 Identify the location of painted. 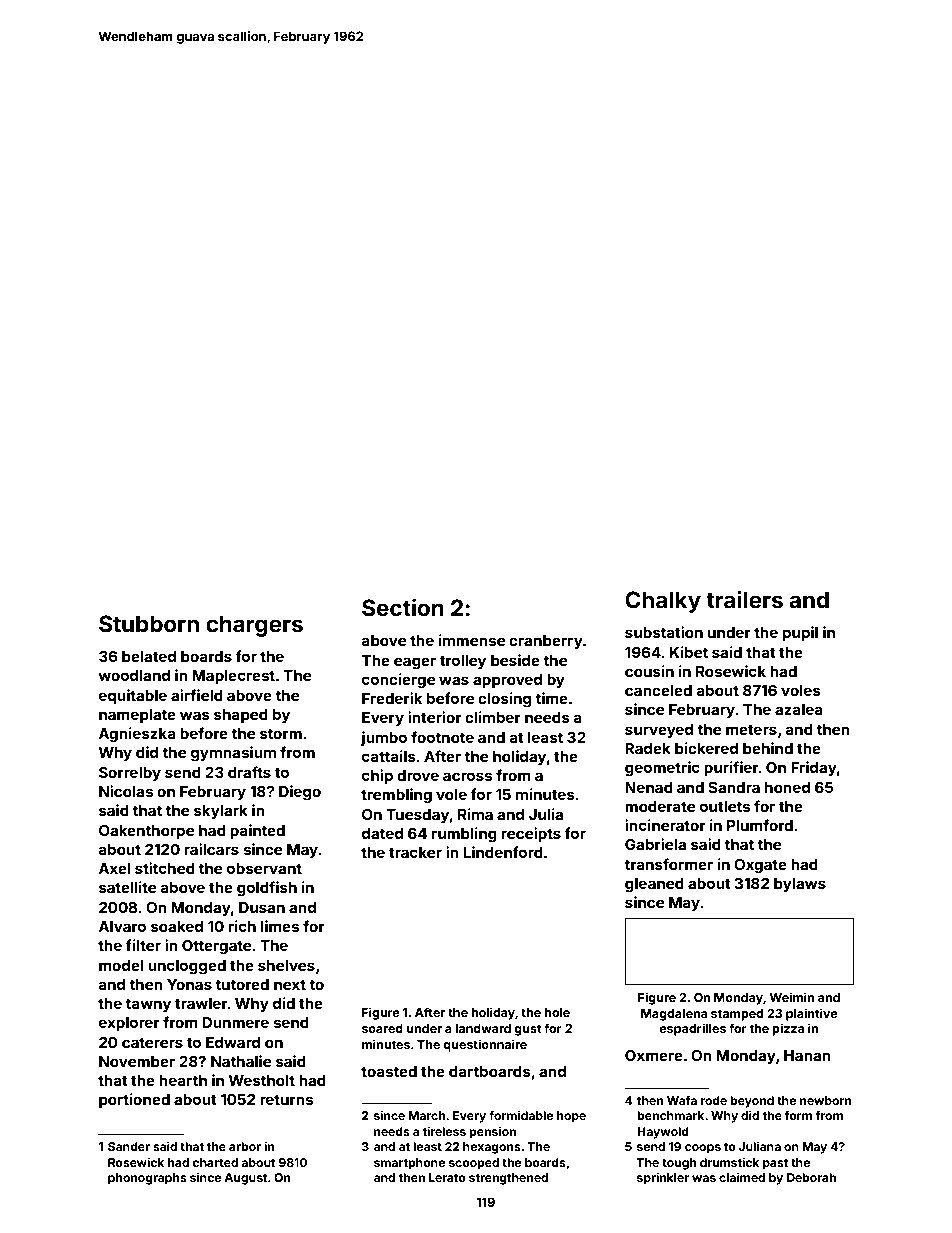
(257, 831).
